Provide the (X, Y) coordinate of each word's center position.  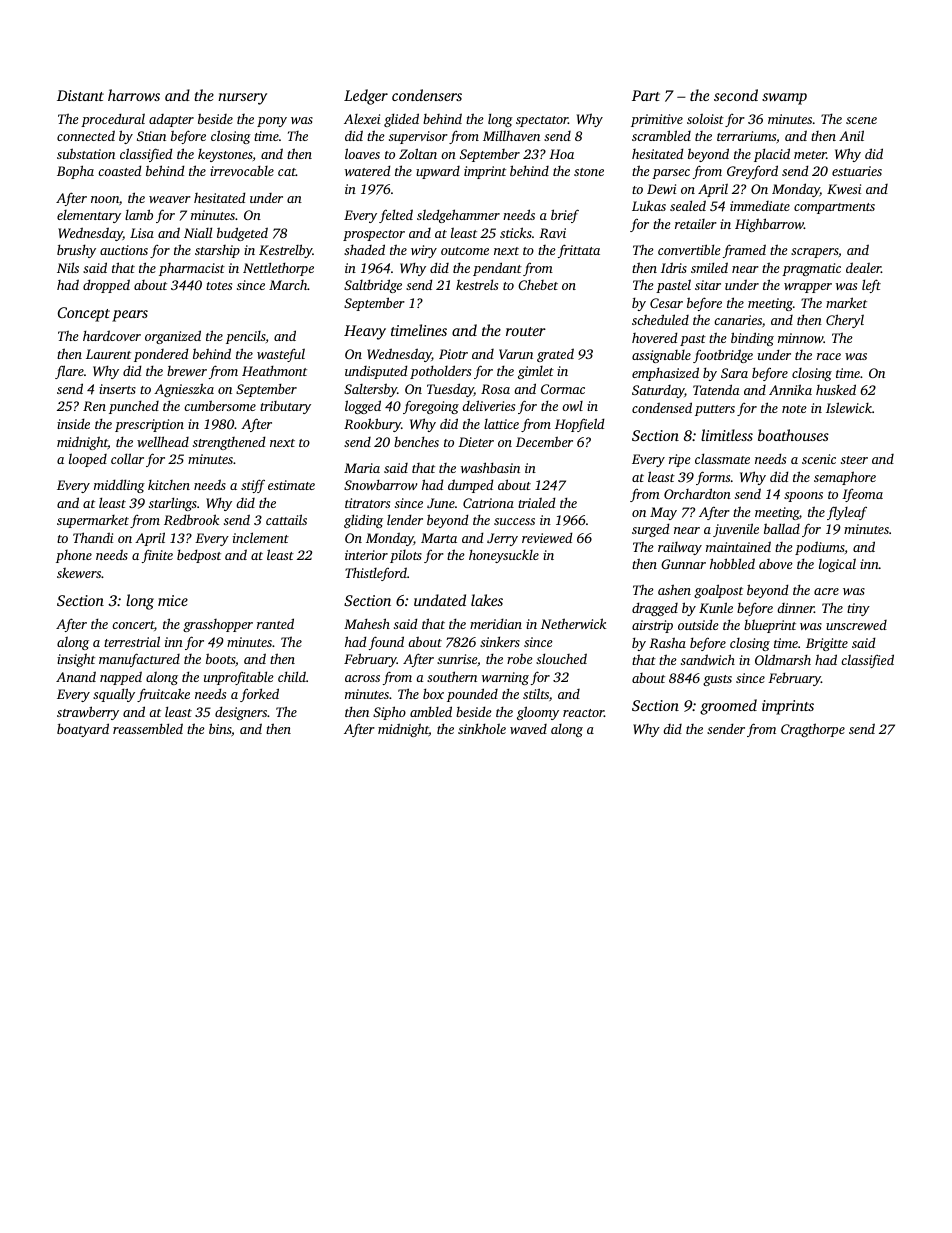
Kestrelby (286, 251)
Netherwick (573, 623)
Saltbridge (373, 286)
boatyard (83, 730)
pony (272, 122)
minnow (801, 338)
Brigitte (827, 644)
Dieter (476, 442)
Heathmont (274, 370)
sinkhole (482, 728)
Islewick (849, 407)
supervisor (418, 137)
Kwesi (844, 189)
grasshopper (218, 625)
